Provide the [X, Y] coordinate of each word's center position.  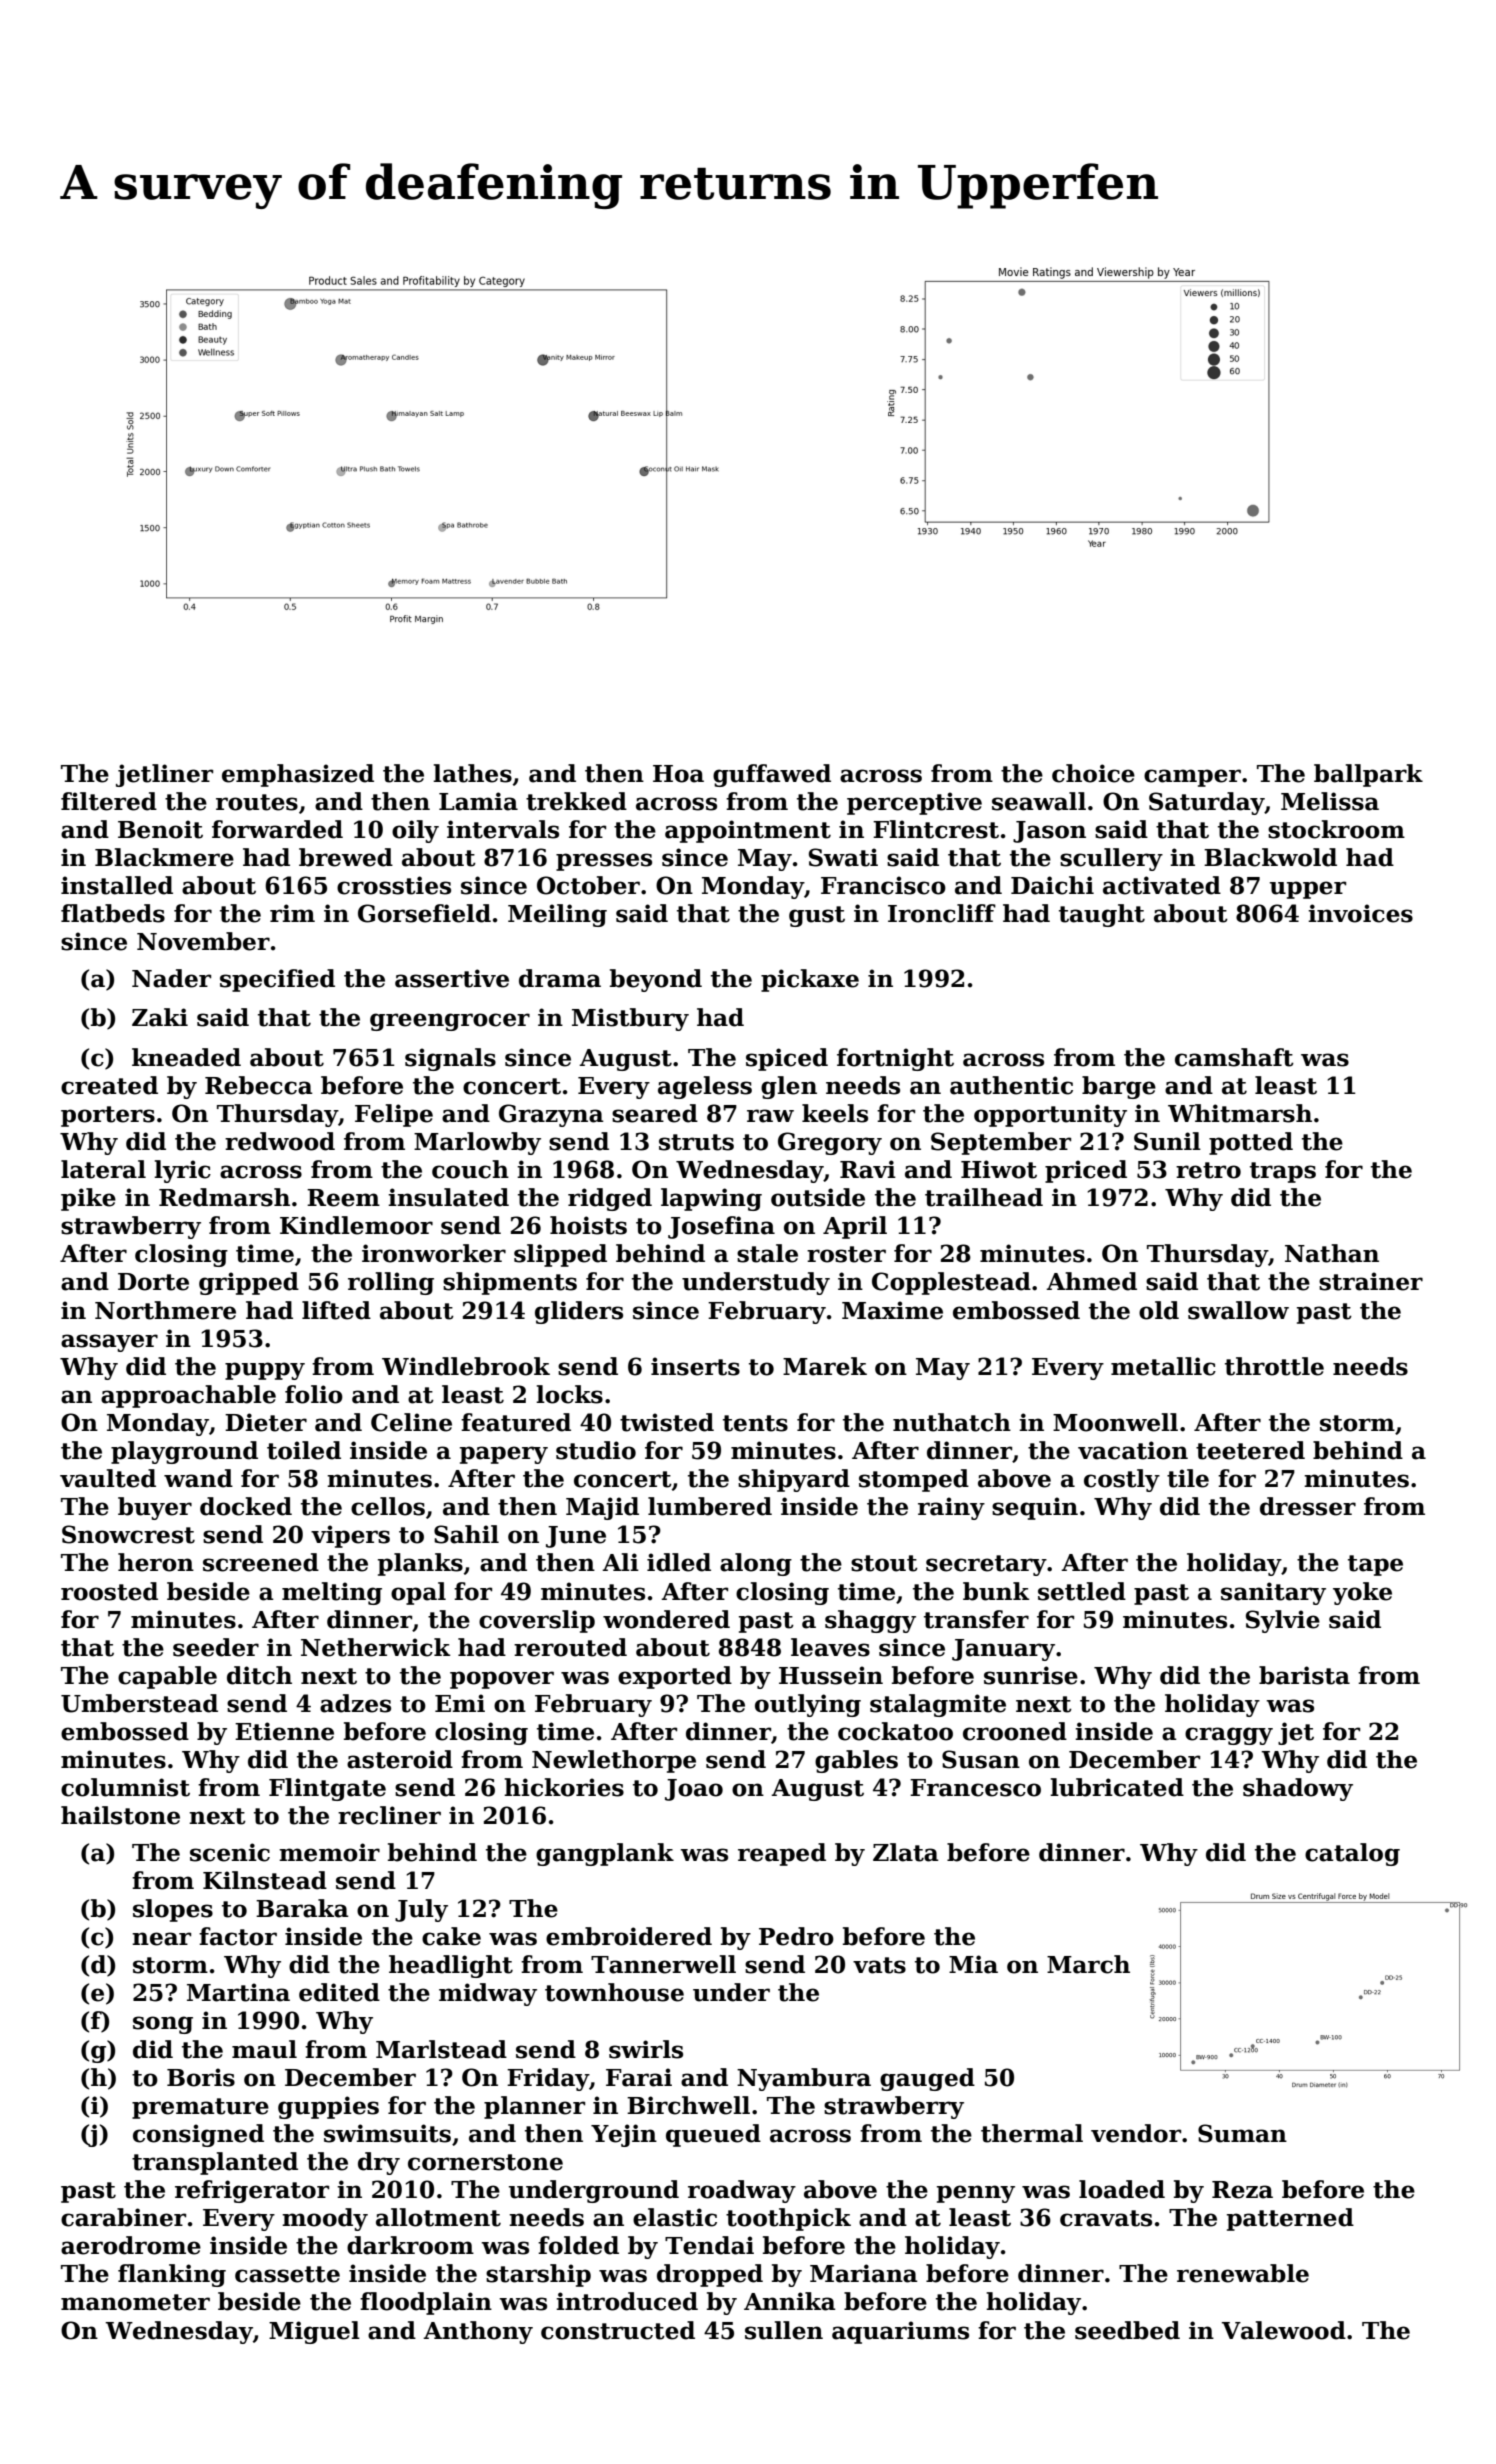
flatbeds [113, 913]
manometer [135, 2302]
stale [767, 1253]
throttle [1274, 1366]
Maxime [892, 1310]
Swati [843, 857]
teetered [1250, 1450]
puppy [265, 1371]
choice [1093, 773]
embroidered [629, 1936]
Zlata [906, 1852]
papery [504, 1455]
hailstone [120, 1815]
